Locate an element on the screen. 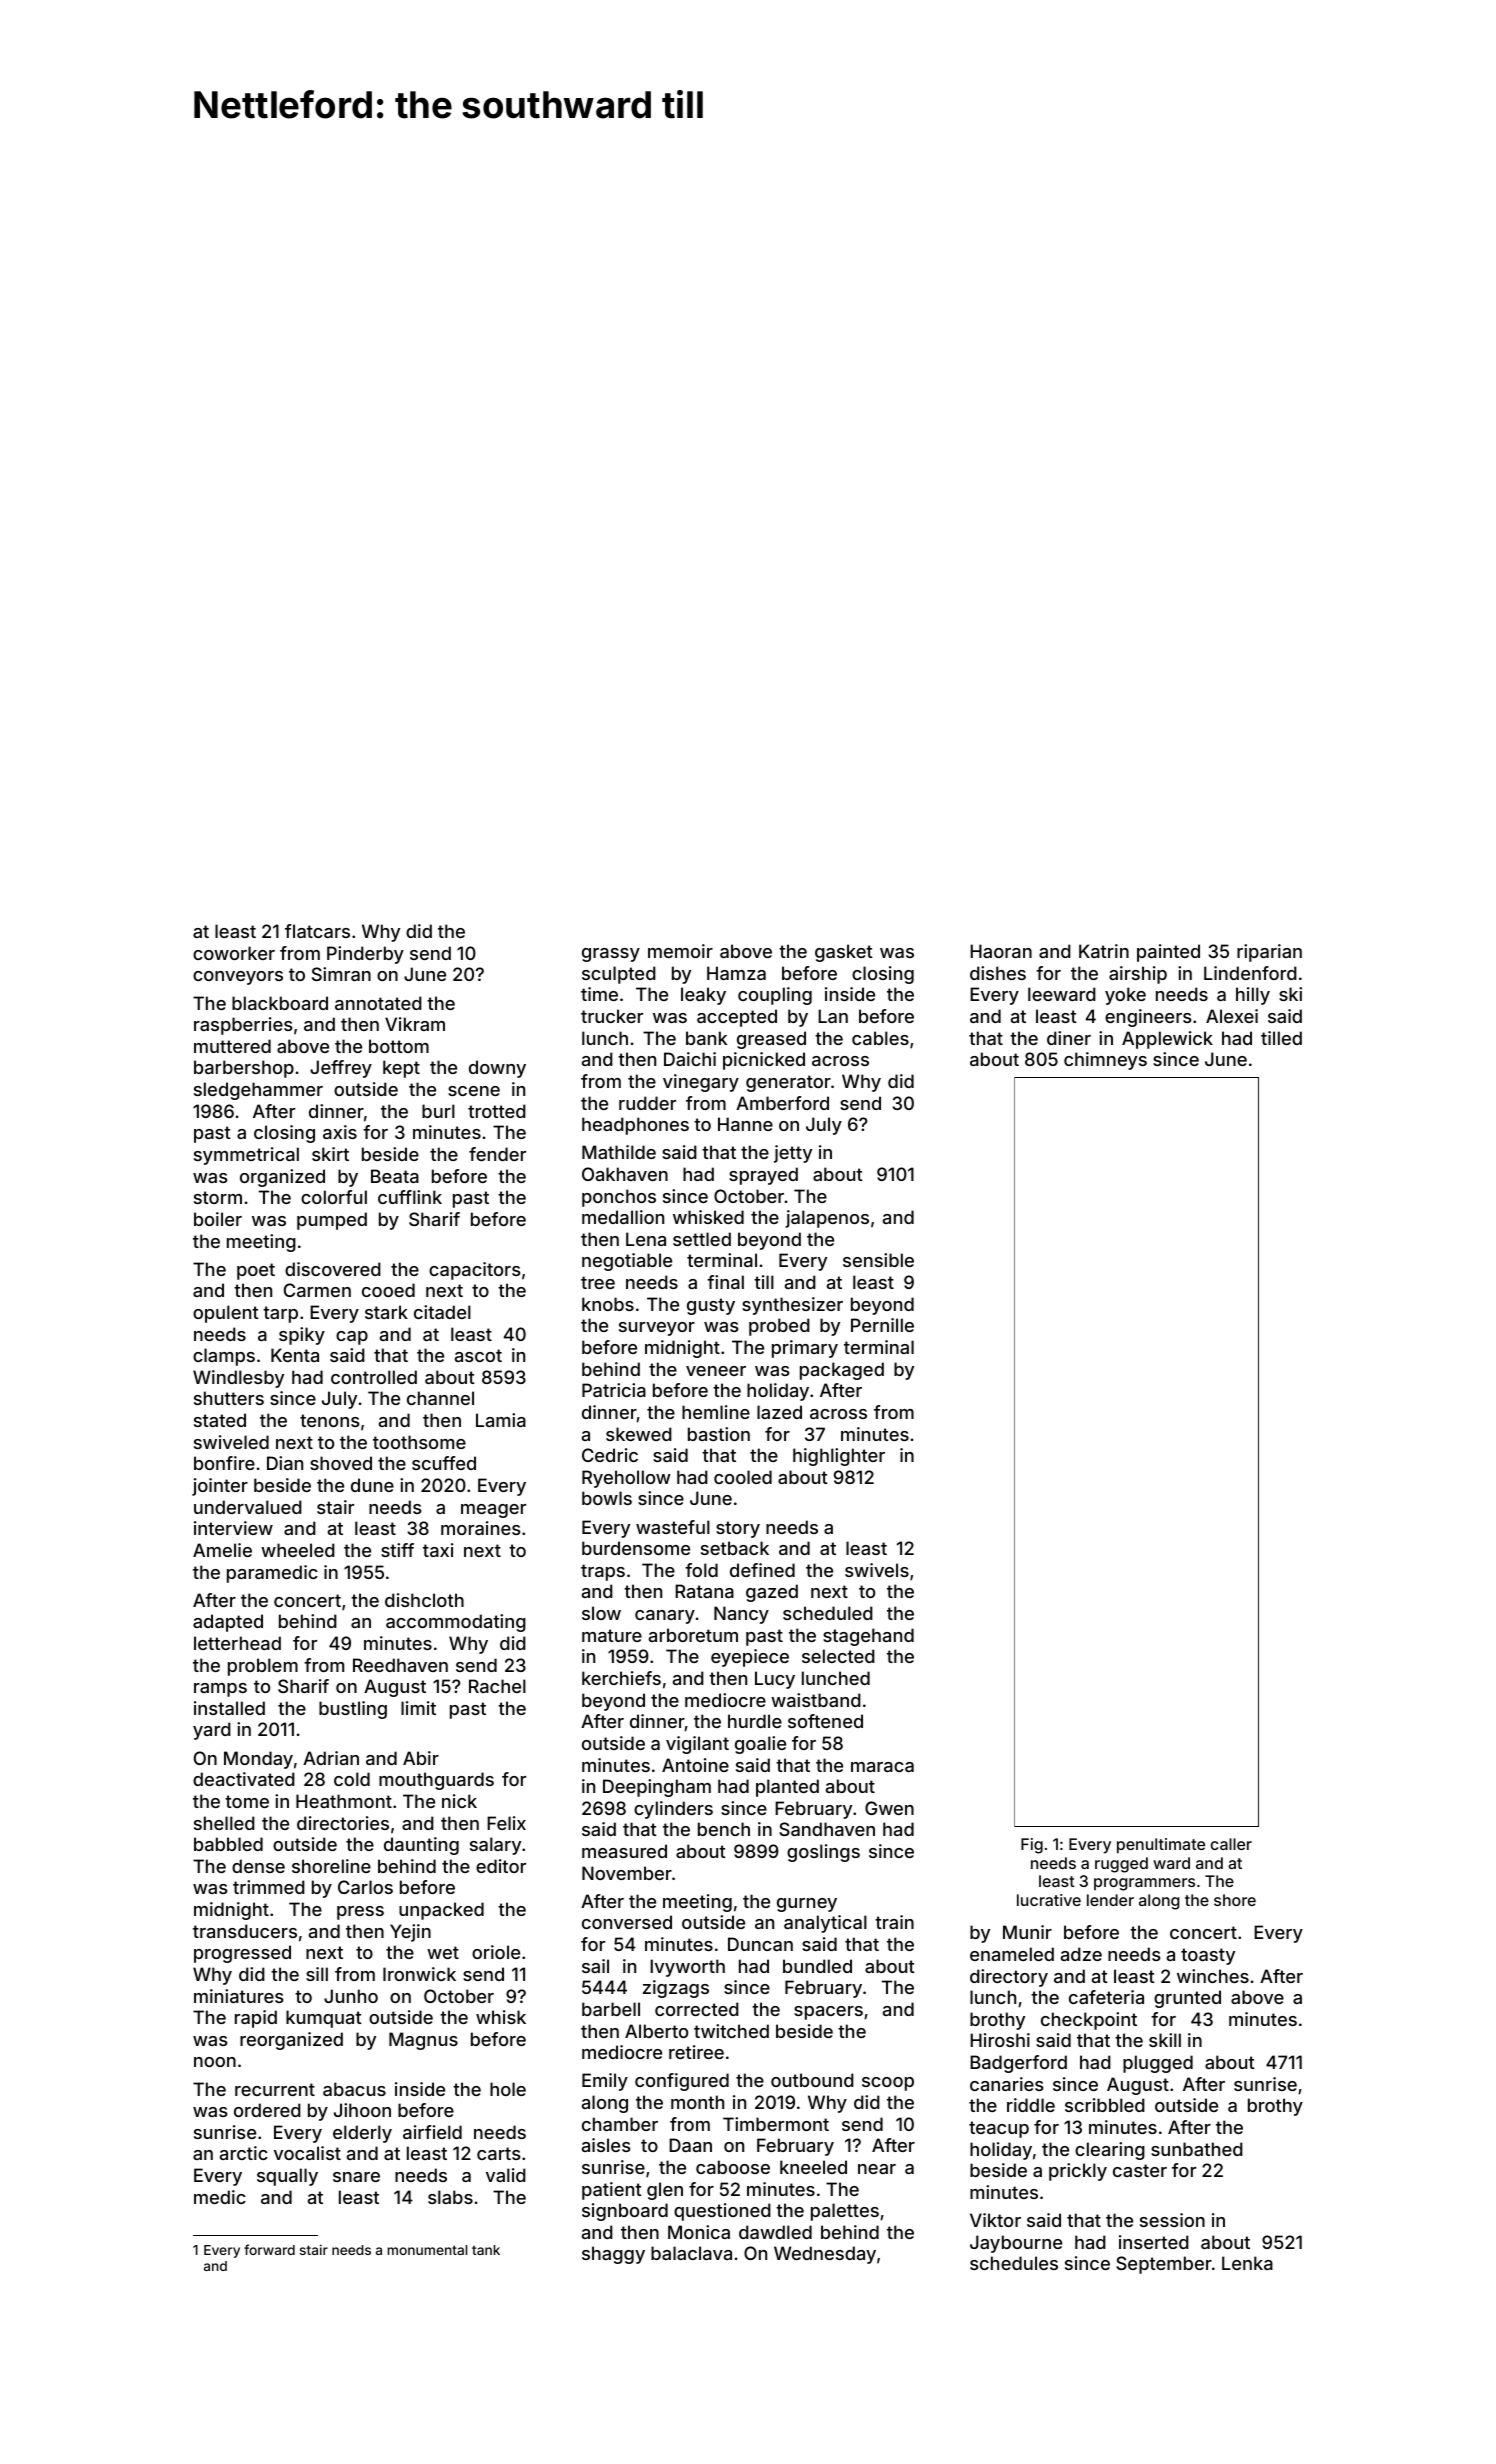 The height and width of the screenshot is (2464, 1496). hilly is located at coordinates (1253, 996).
